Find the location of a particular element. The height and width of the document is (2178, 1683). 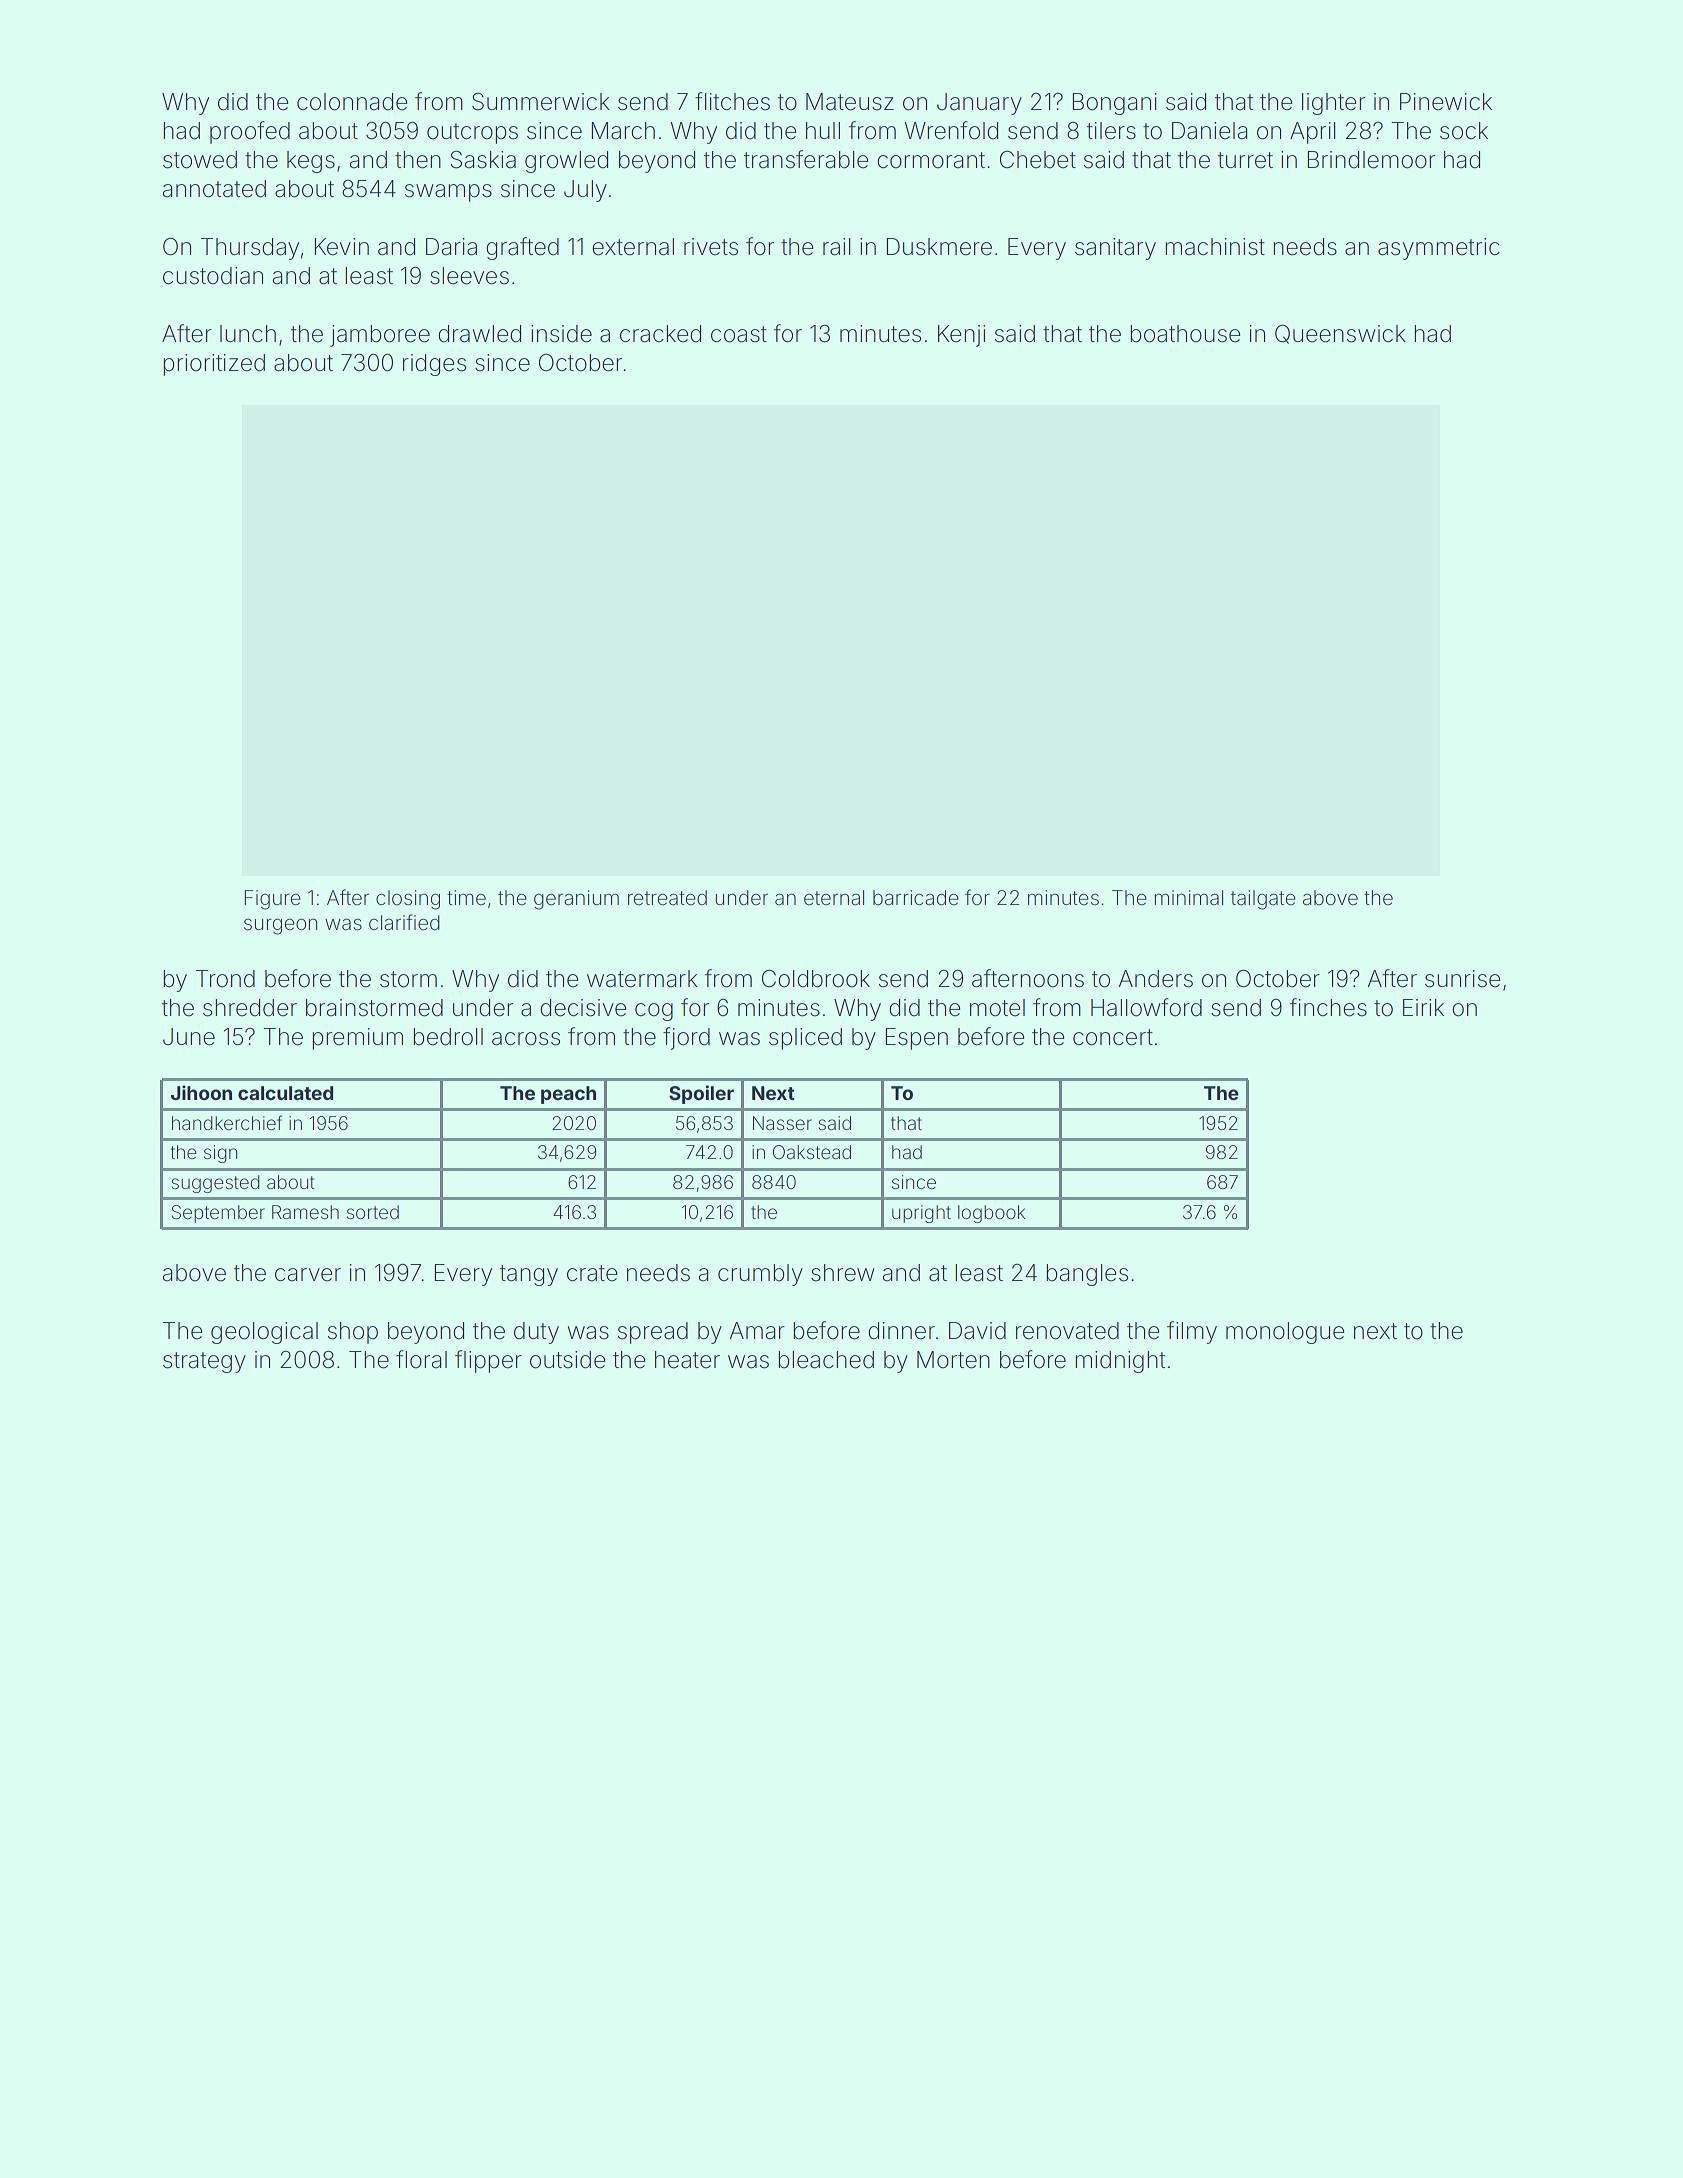

cormorant is located at coordinates (931, 160).
